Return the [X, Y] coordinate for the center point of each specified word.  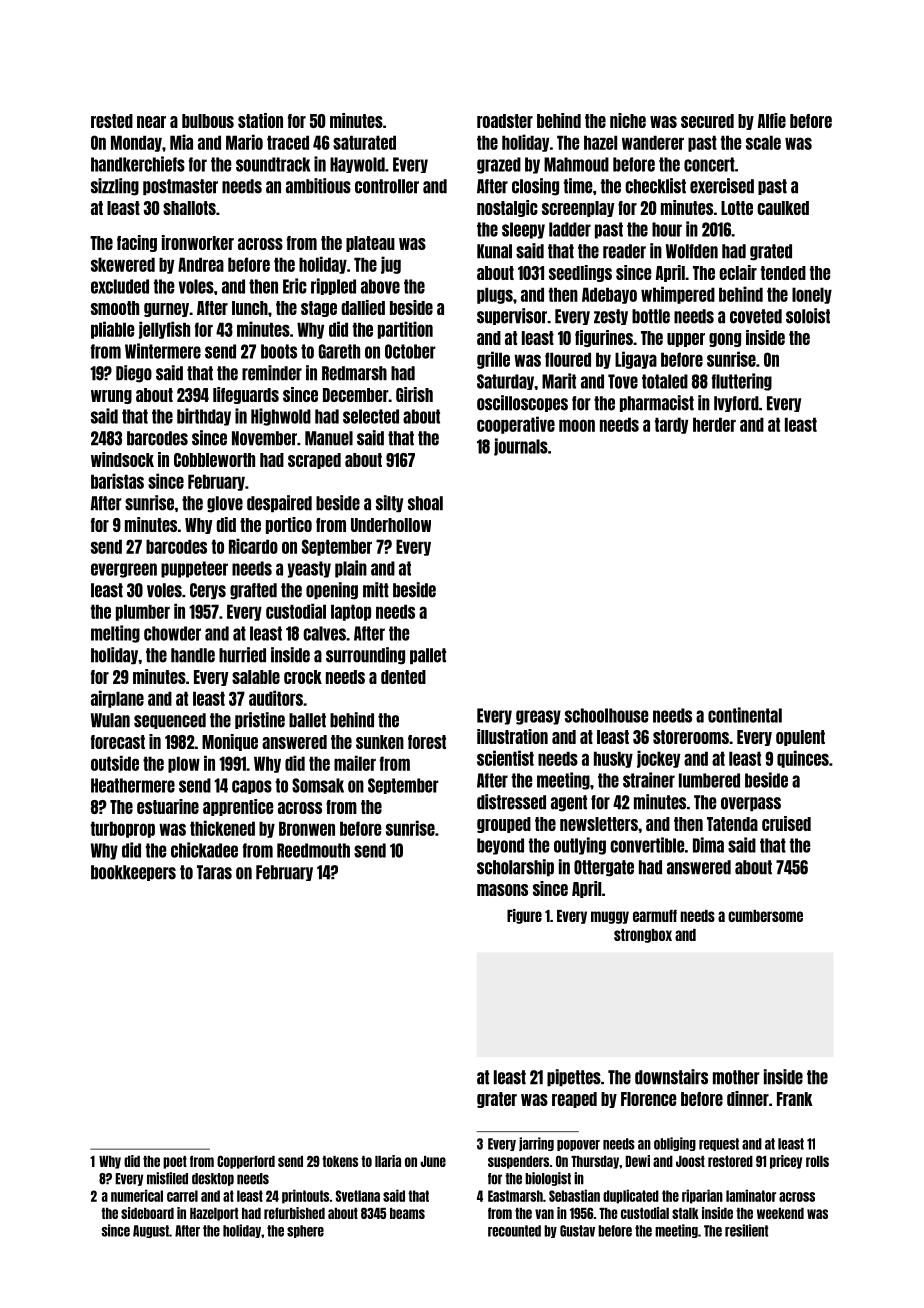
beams [407, 1213]
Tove [623, 381]
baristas [117, 481]
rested [112, 121]
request [719, 1144]
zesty [611, 317]
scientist [505, 758]
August [151, 1231]
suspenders [518, 1162]
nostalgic [507, 208]
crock [303, 677]
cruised [786, 823]
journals [521, 447]
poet [175, 1162]
